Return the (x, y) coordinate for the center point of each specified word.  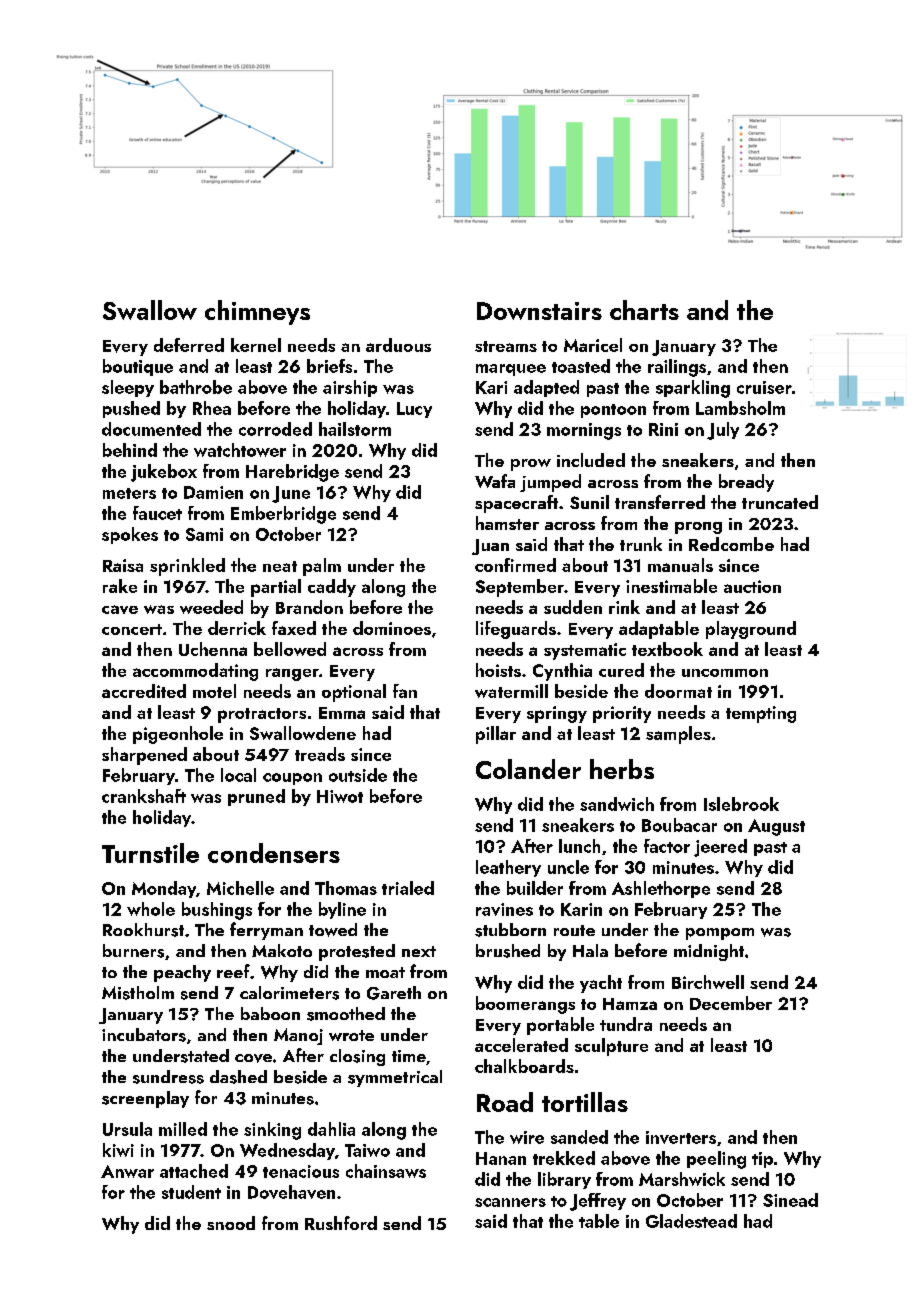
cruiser (764, 387)
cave (120, 609)
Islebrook (741, 804)
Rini (663, 429)
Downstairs (539, 311)
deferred (189, 345)
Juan (490, 547)
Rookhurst (143, 930)
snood (231, 1223)
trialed (408, 888)
